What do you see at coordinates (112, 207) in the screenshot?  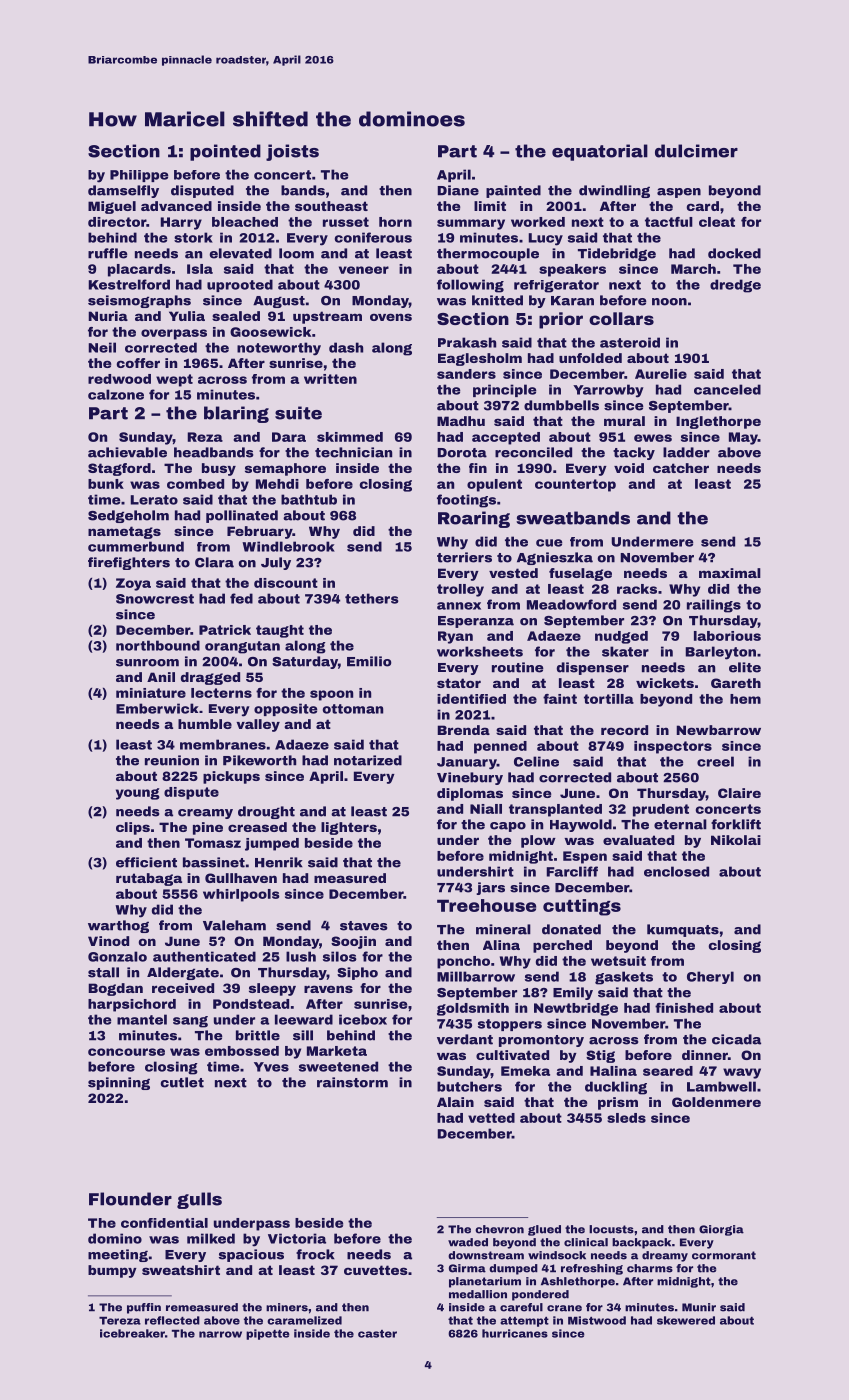 I see `Miguel` at bounding box center [112, 207].
